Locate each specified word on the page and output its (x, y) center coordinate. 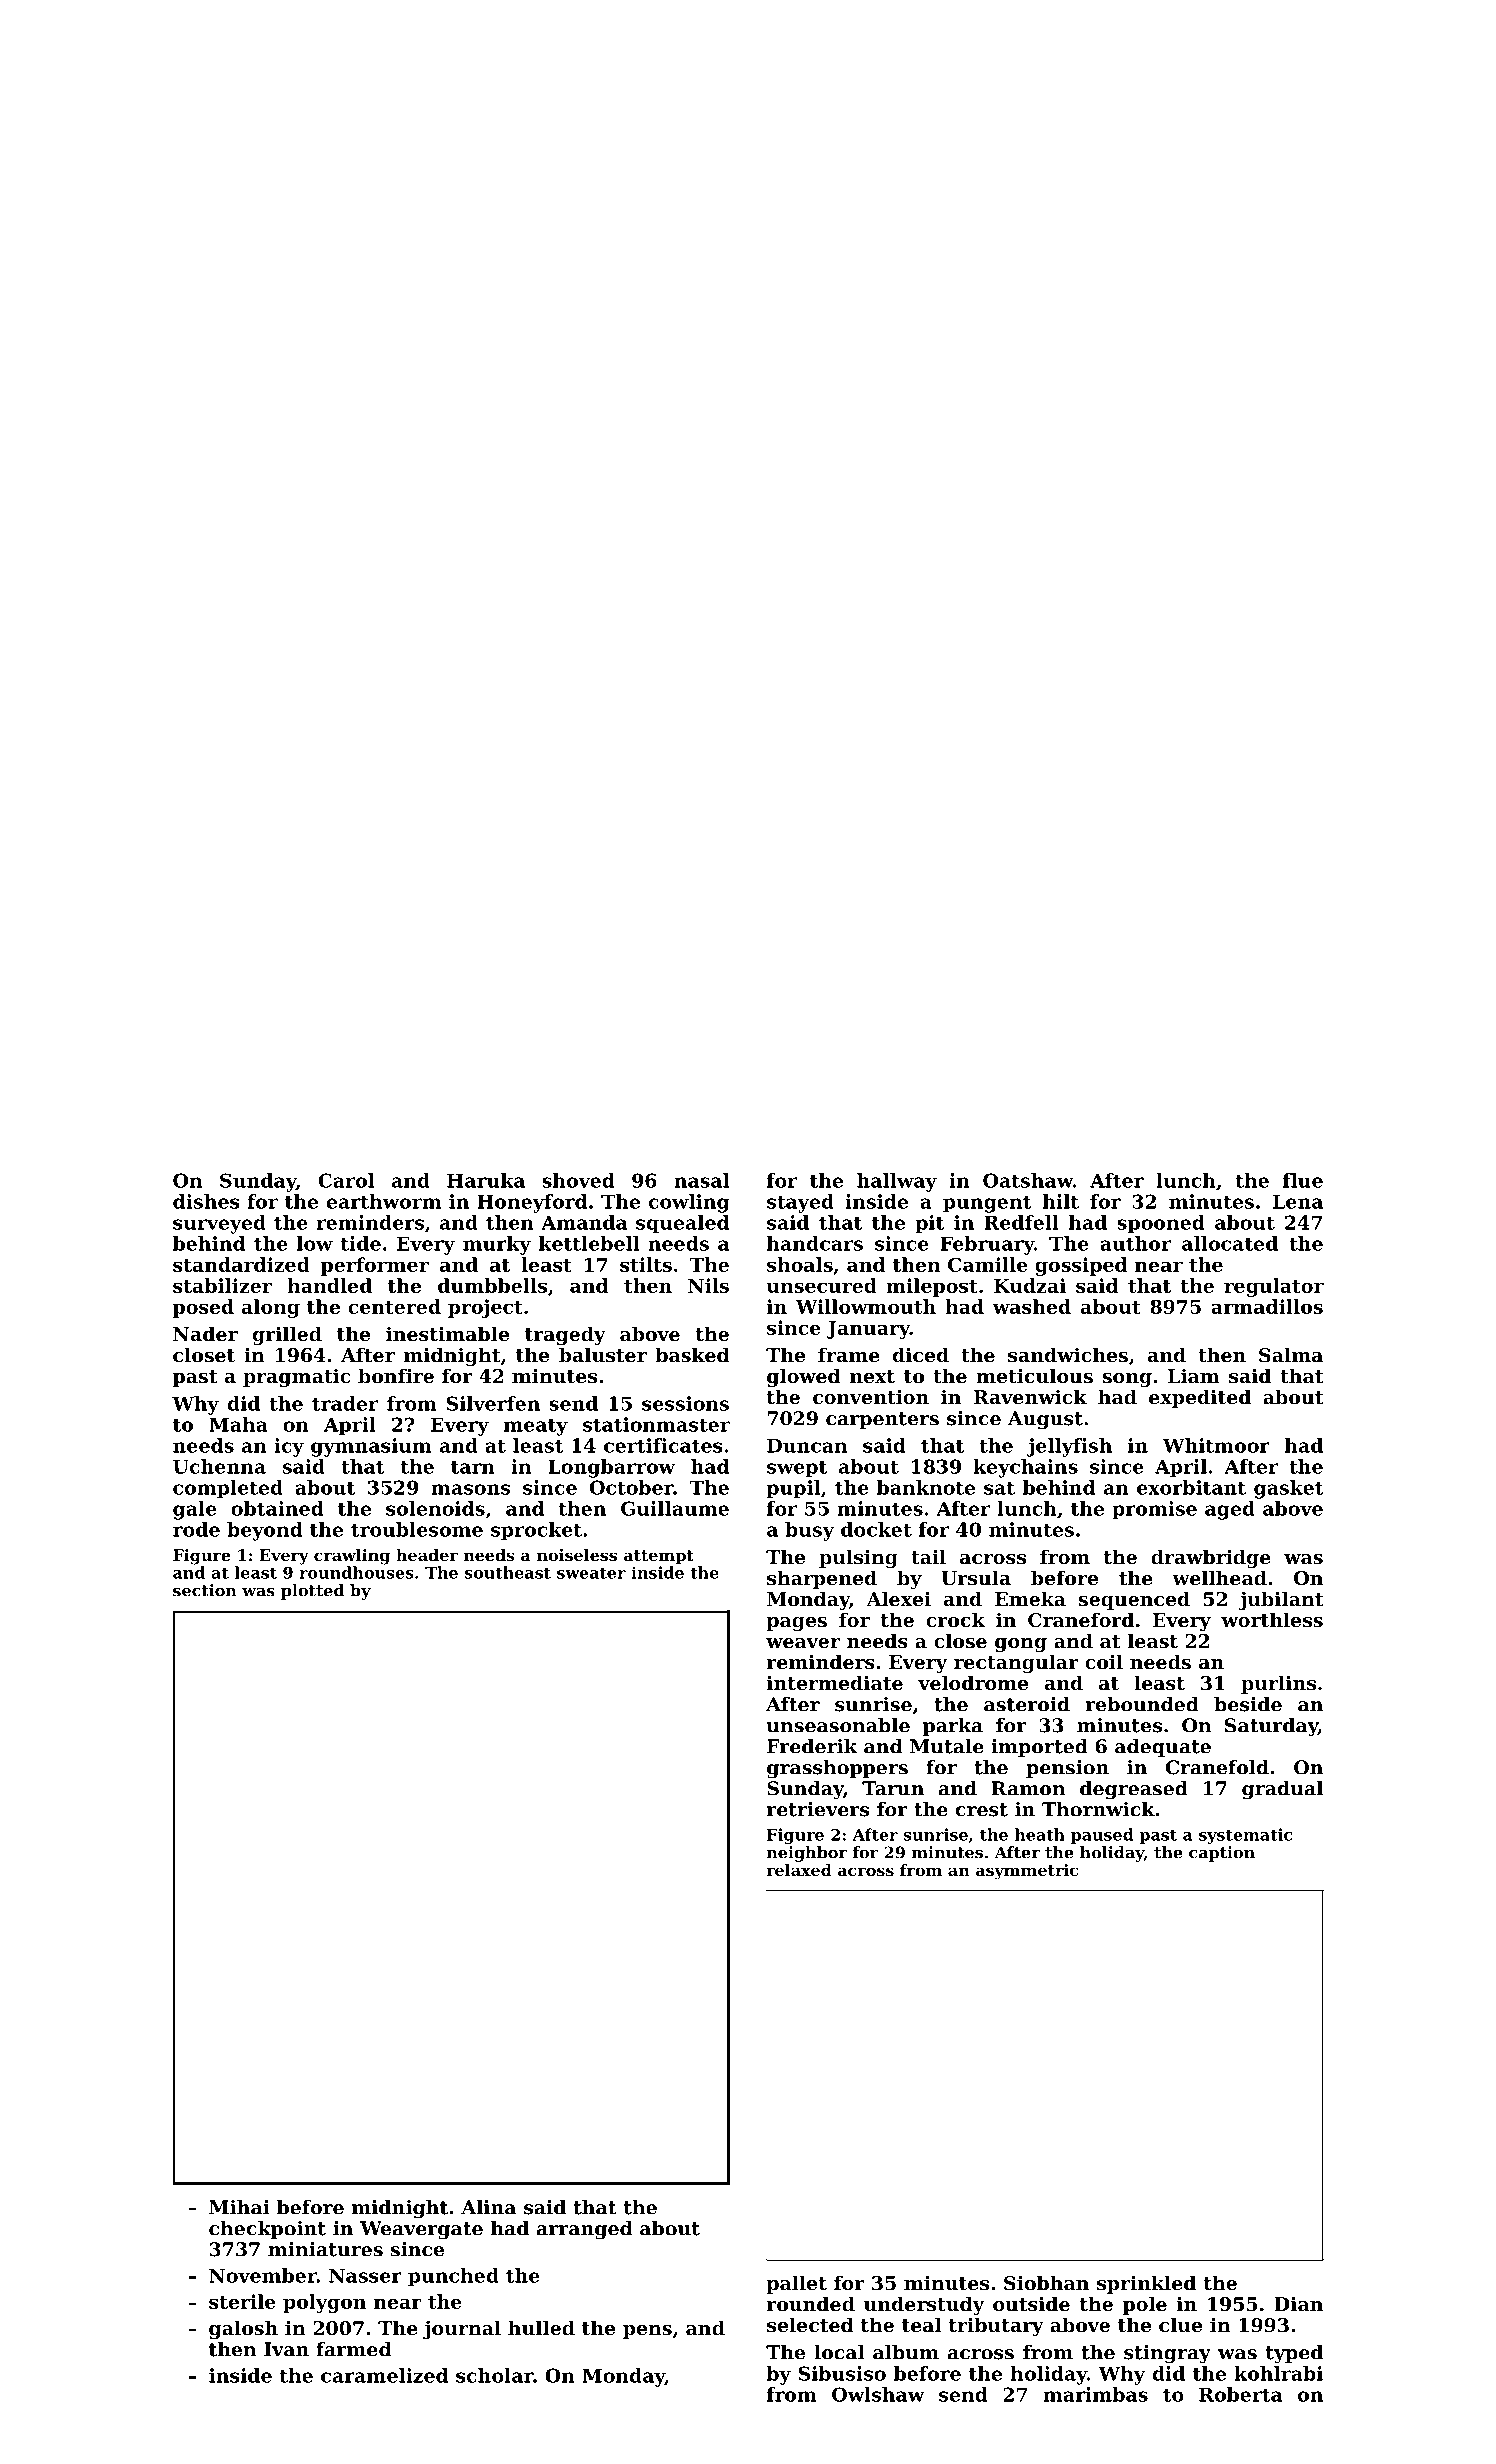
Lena (1298, 1201)
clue (1180, 2324)
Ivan (286, 2349)
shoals (800, 1264)
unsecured (821, 1285)
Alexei (898, 1598)
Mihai (239, 2207)
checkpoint (267, 2230)
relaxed (799, 1870)
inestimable (447, 1334)
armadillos (1267, 1306)
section (205, 1590)
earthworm (384, 1201)
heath (1040, 1834)
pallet (796, 2284)
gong (1021, 1645)
